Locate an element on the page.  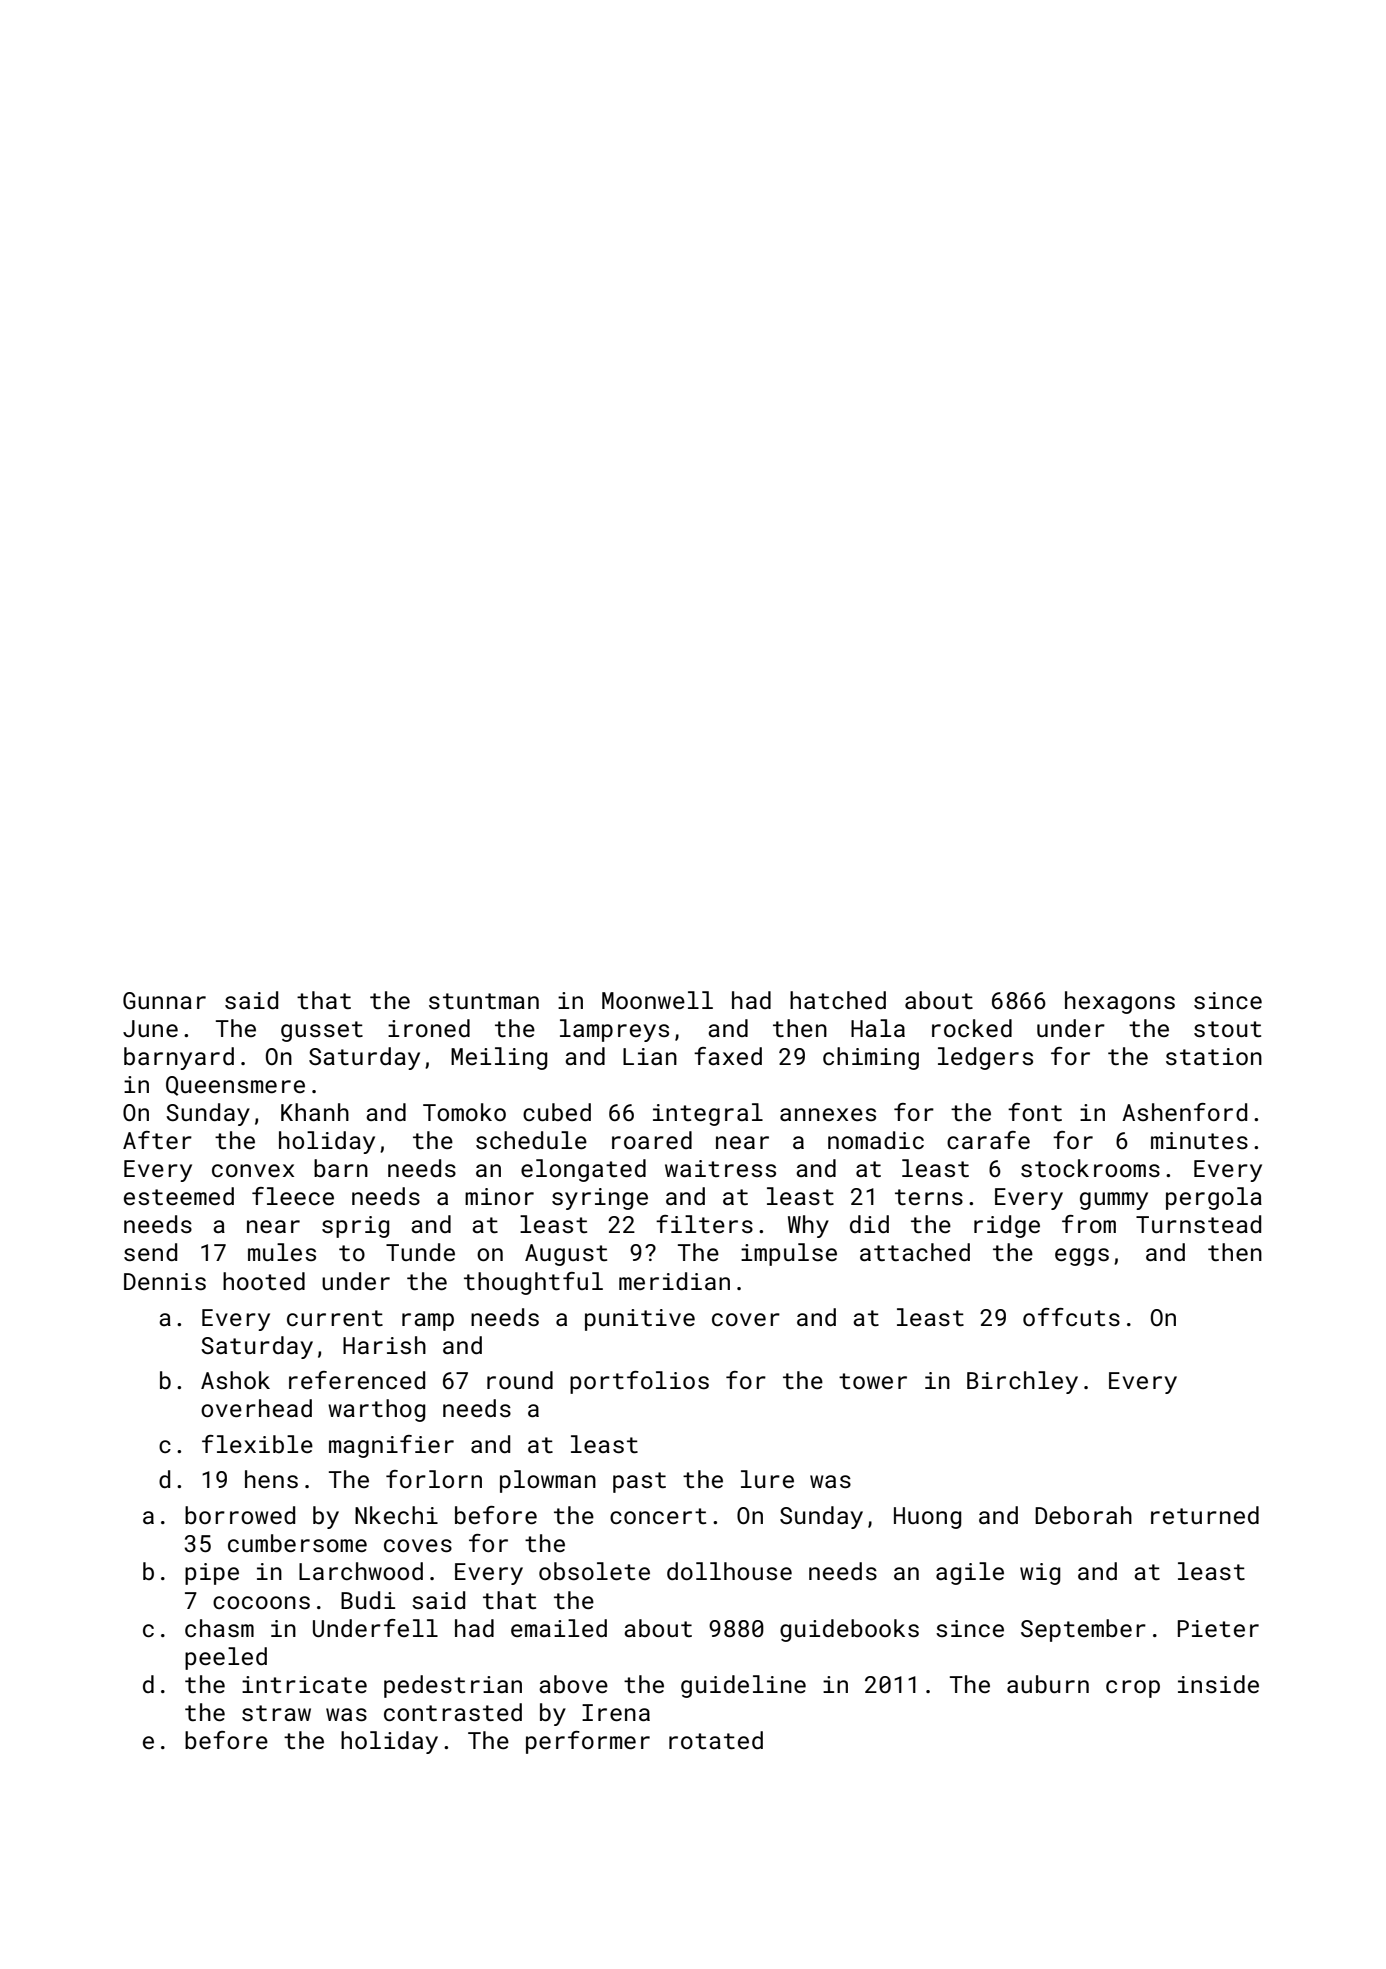
hexagons is located at coordinates (1120, 1002).
